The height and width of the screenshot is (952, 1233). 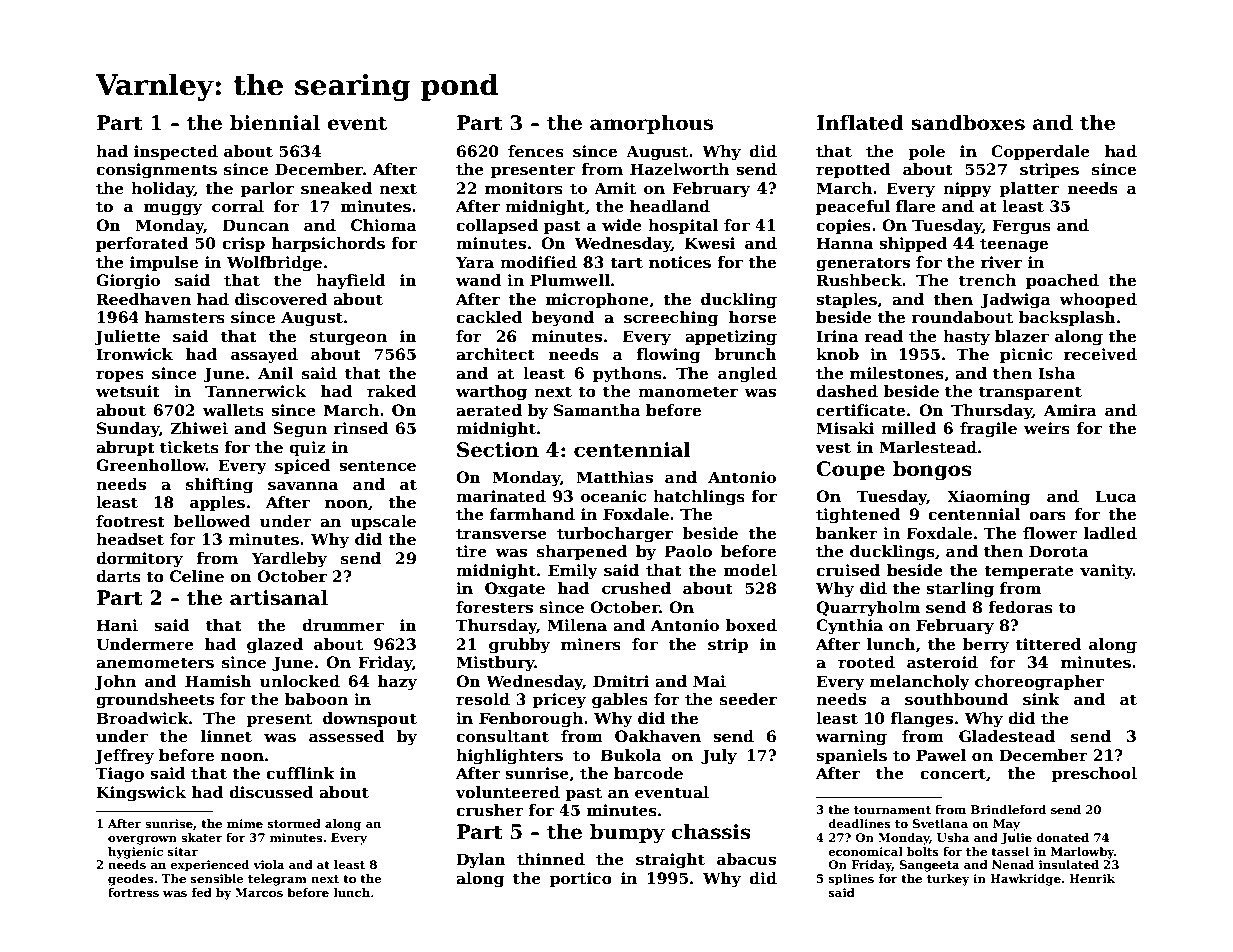 I want to click on fedoras, so click(x=1020, y=607).
